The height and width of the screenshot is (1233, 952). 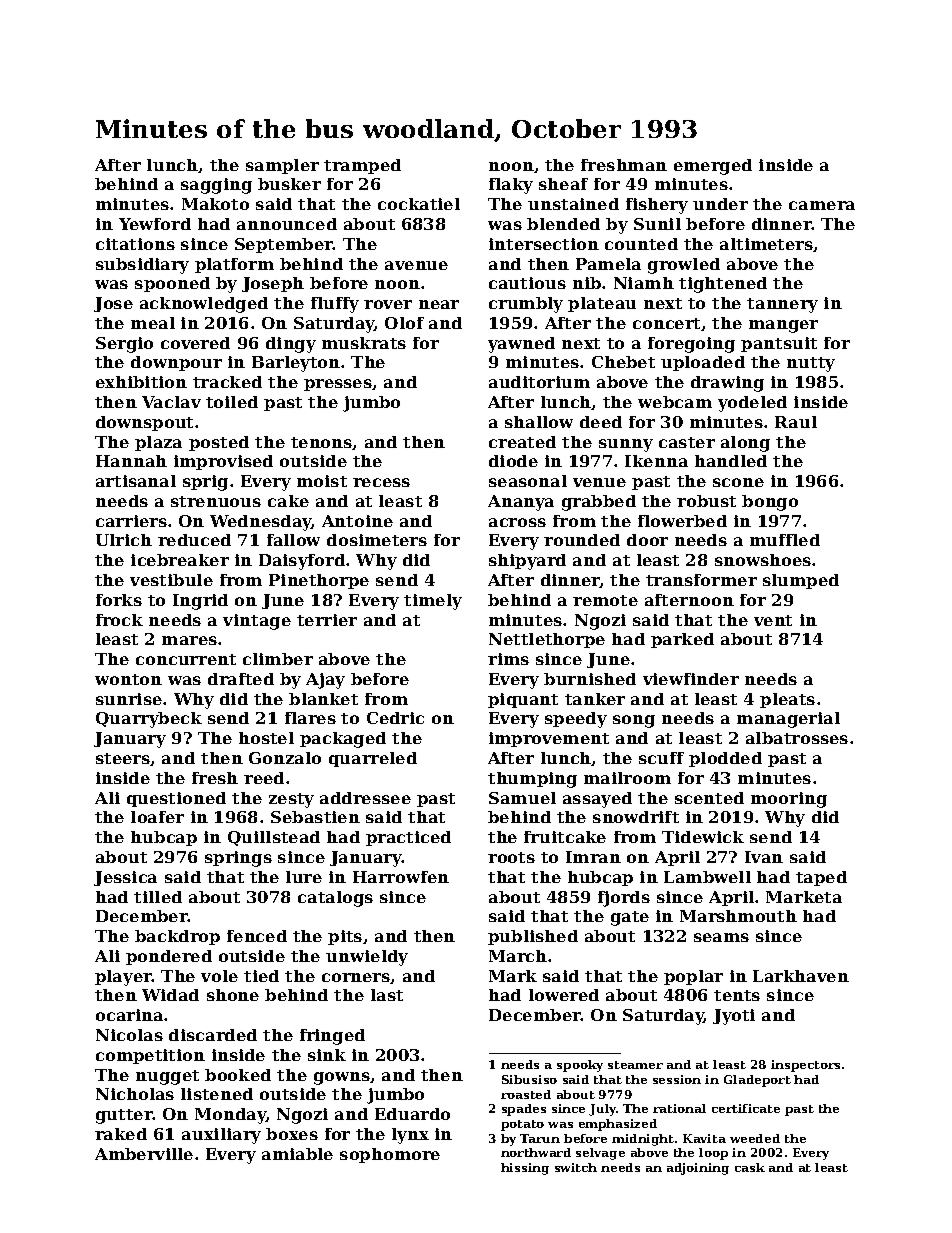 I want to click on last, so click(x=387, y=995).
